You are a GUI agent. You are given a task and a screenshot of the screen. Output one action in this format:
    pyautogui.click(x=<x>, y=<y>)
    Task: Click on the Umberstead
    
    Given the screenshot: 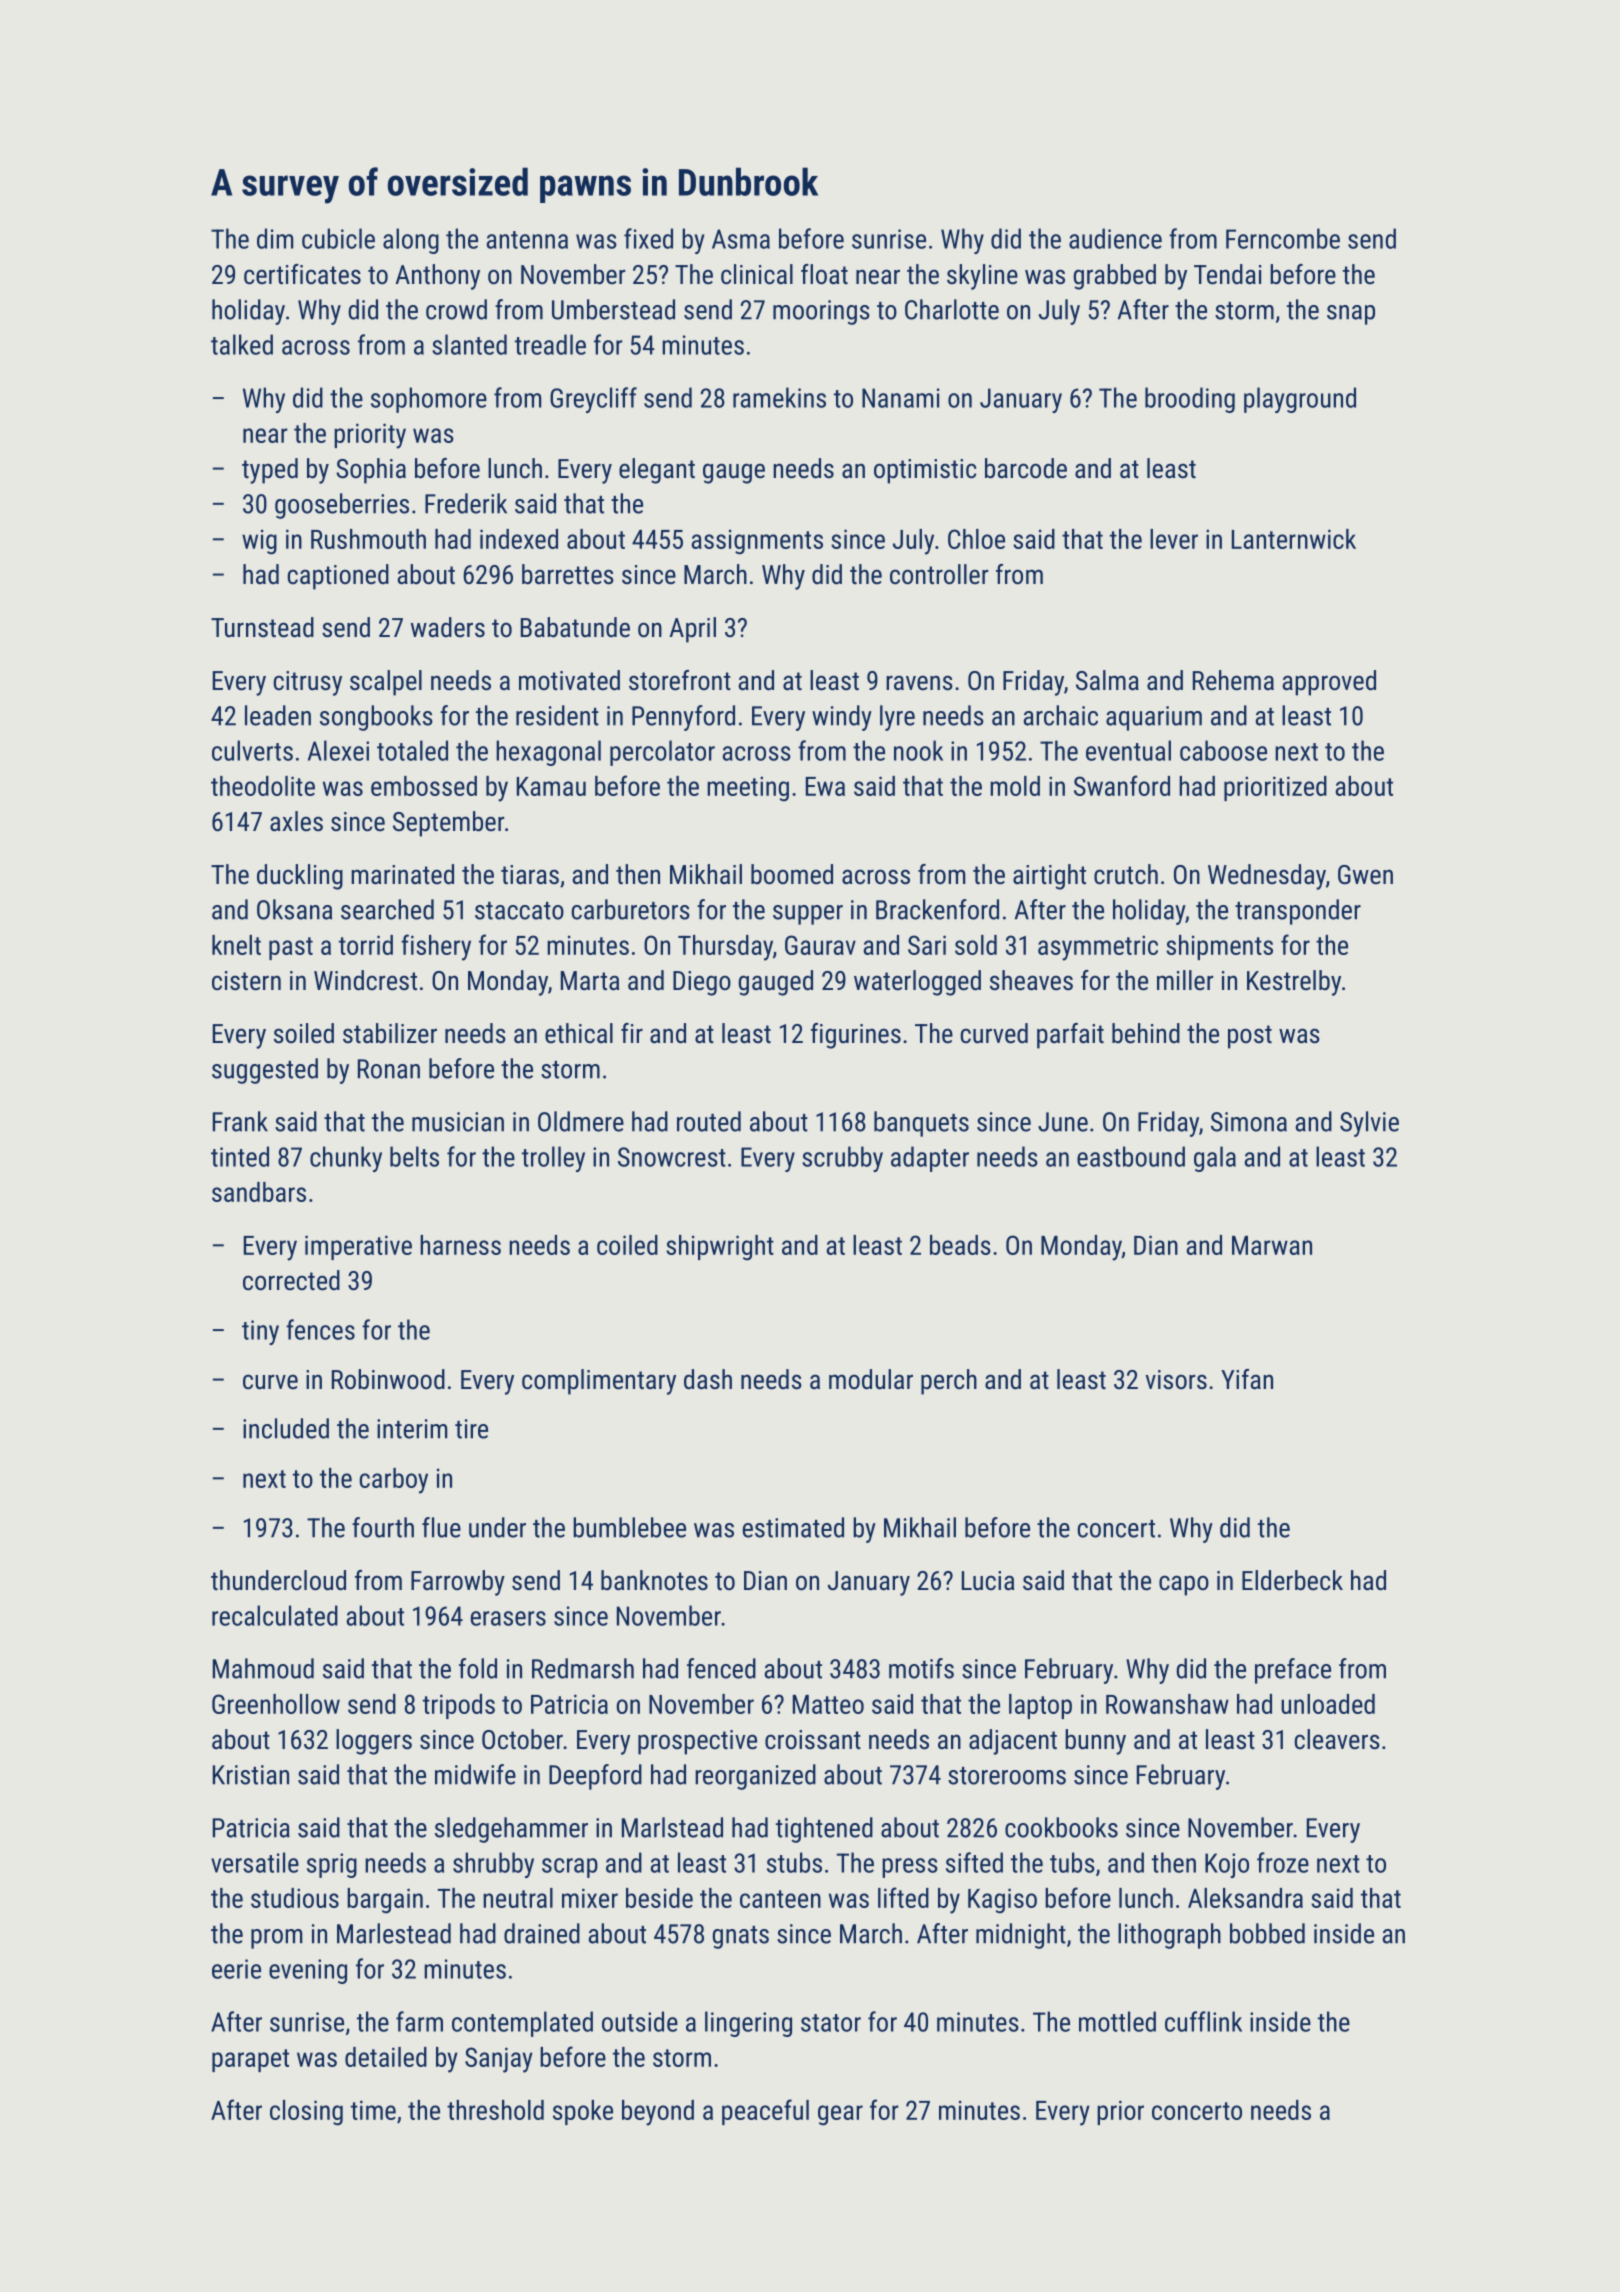 What is the action you would take?
    pyautogui.click(x=613, y=309)
